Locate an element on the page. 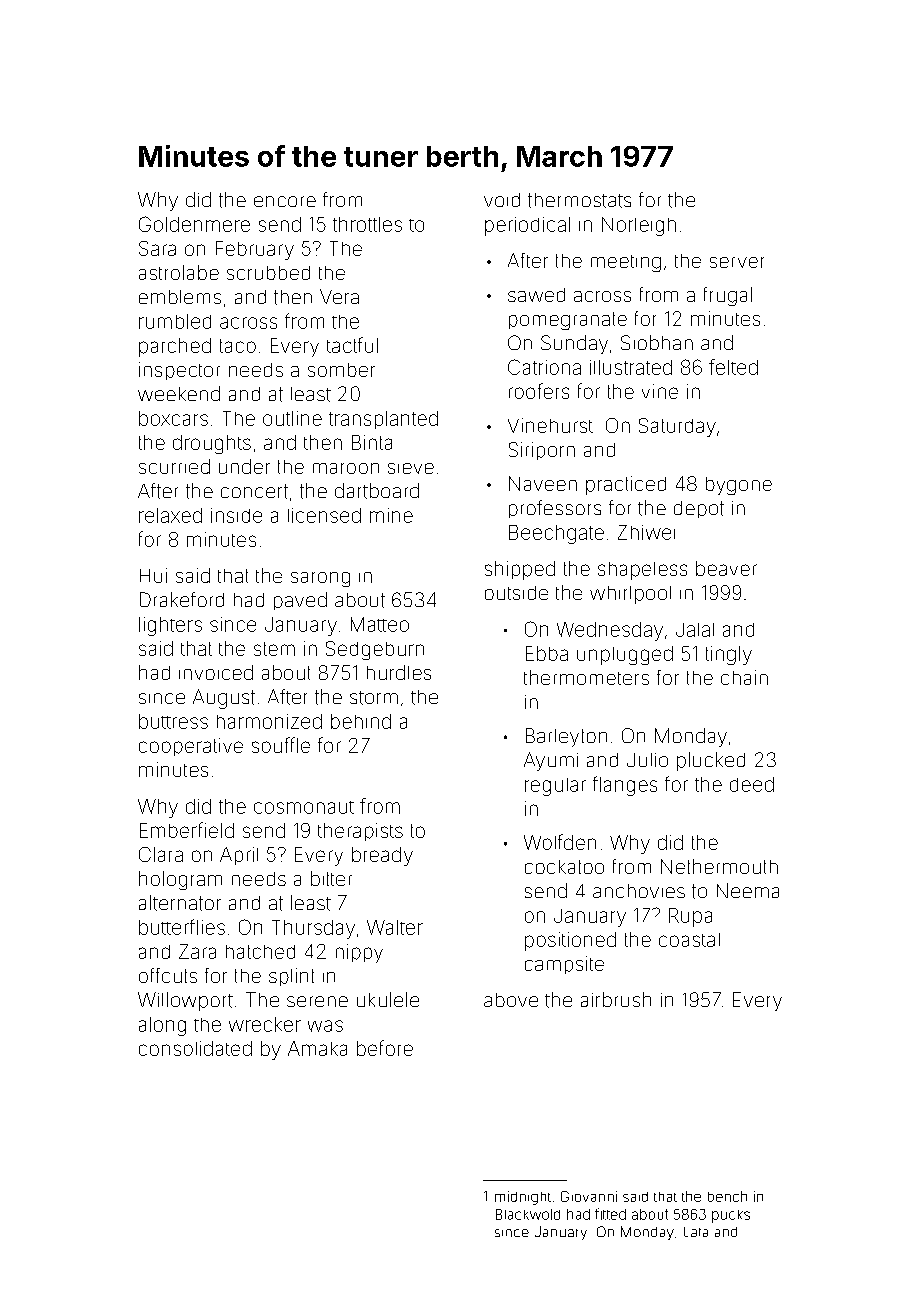 This image has height=1311, width=924. Emberfield is located at coordinates (187, 830).
